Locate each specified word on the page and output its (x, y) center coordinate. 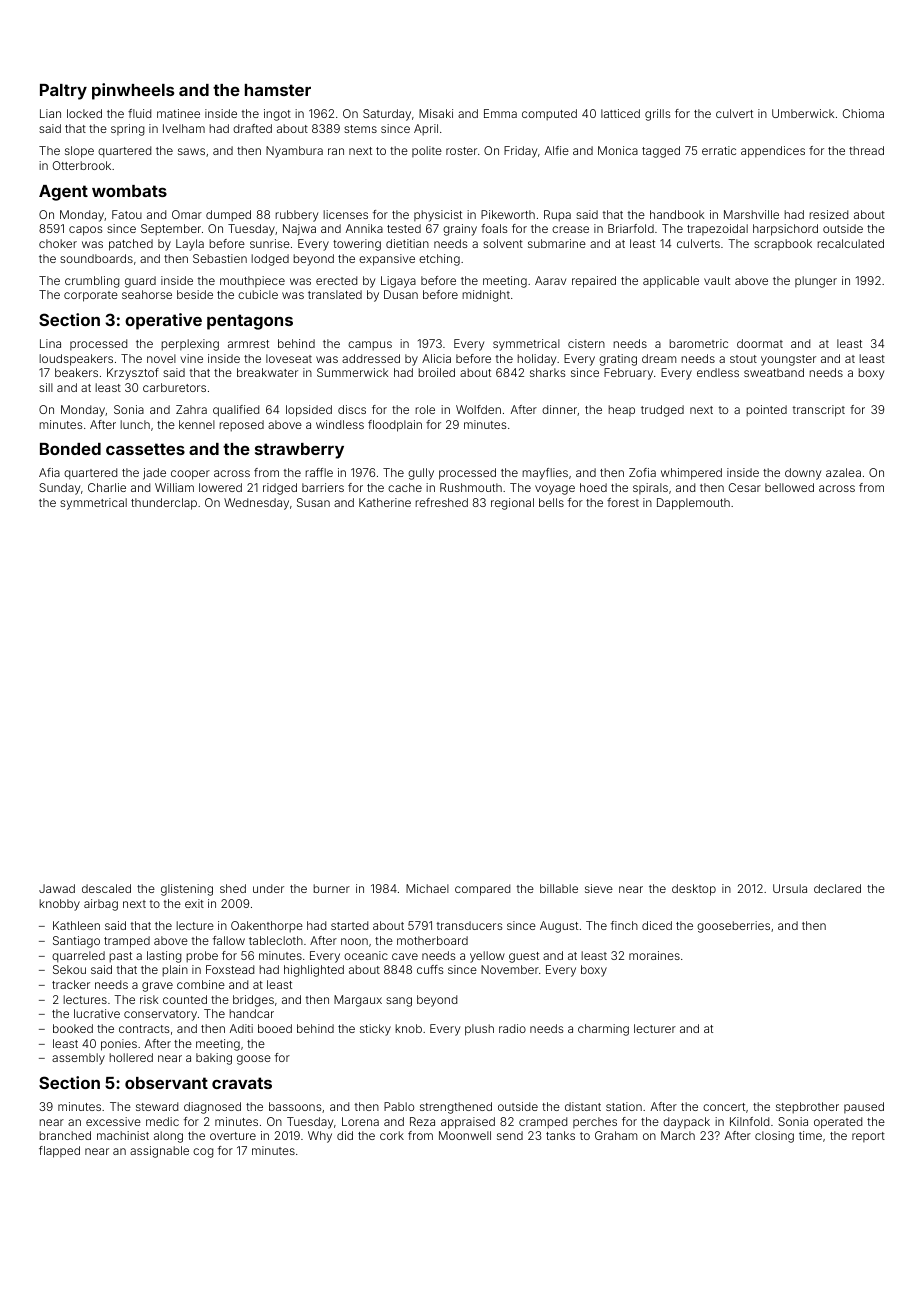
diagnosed (212, 1108)
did (345, 1135)
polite (427, 151)
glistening (187, 890)
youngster (788, 360)
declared (837, 888)
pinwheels (133, 91)
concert (724, 1107)
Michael (427, 888)
